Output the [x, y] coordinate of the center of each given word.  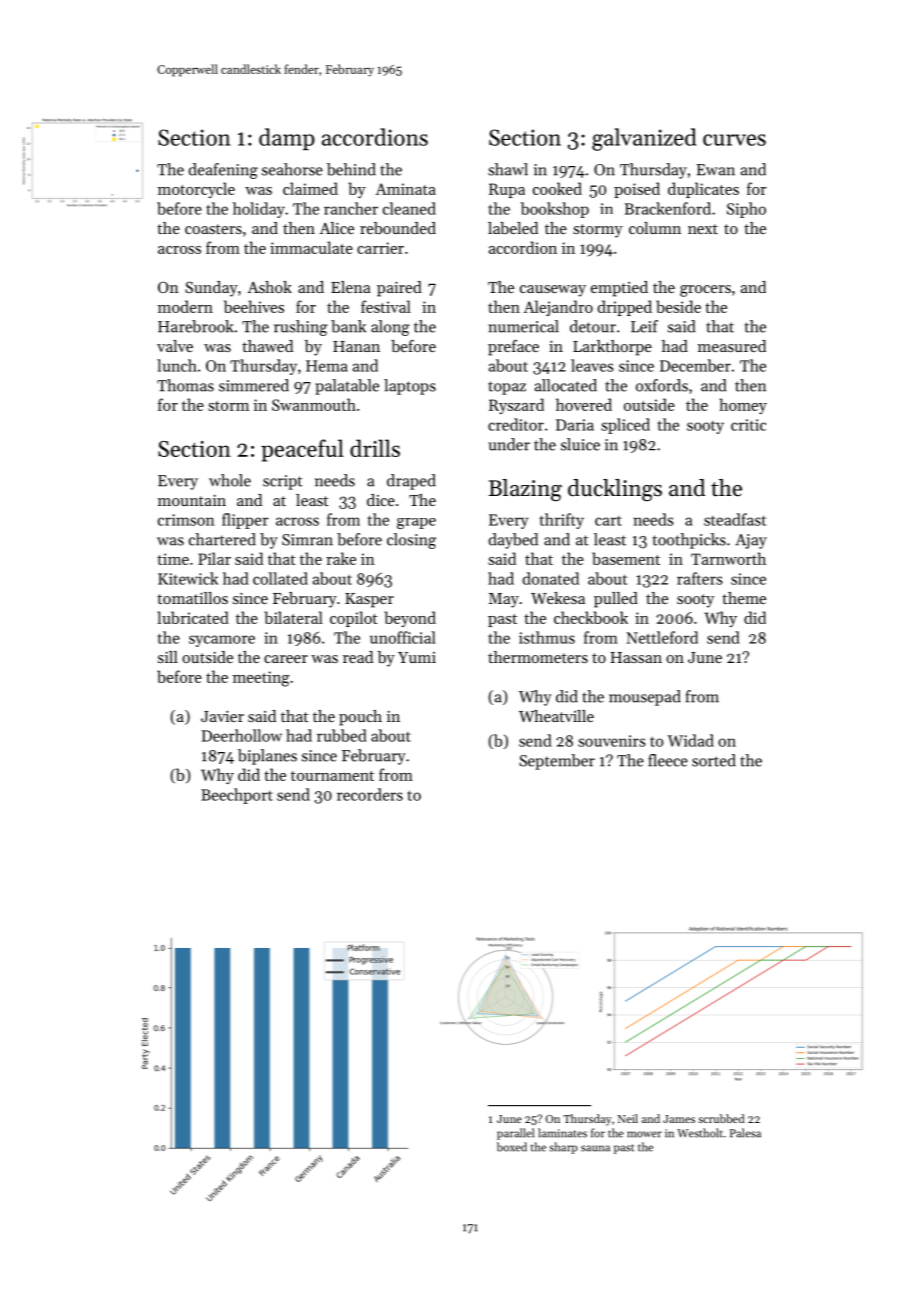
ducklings [615, 490]
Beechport [237, 796]
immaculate [311, 247]
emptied [619, 289]
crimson [186, 520]
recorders [370, 794]
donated [550, 578]
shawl [508, 169]
